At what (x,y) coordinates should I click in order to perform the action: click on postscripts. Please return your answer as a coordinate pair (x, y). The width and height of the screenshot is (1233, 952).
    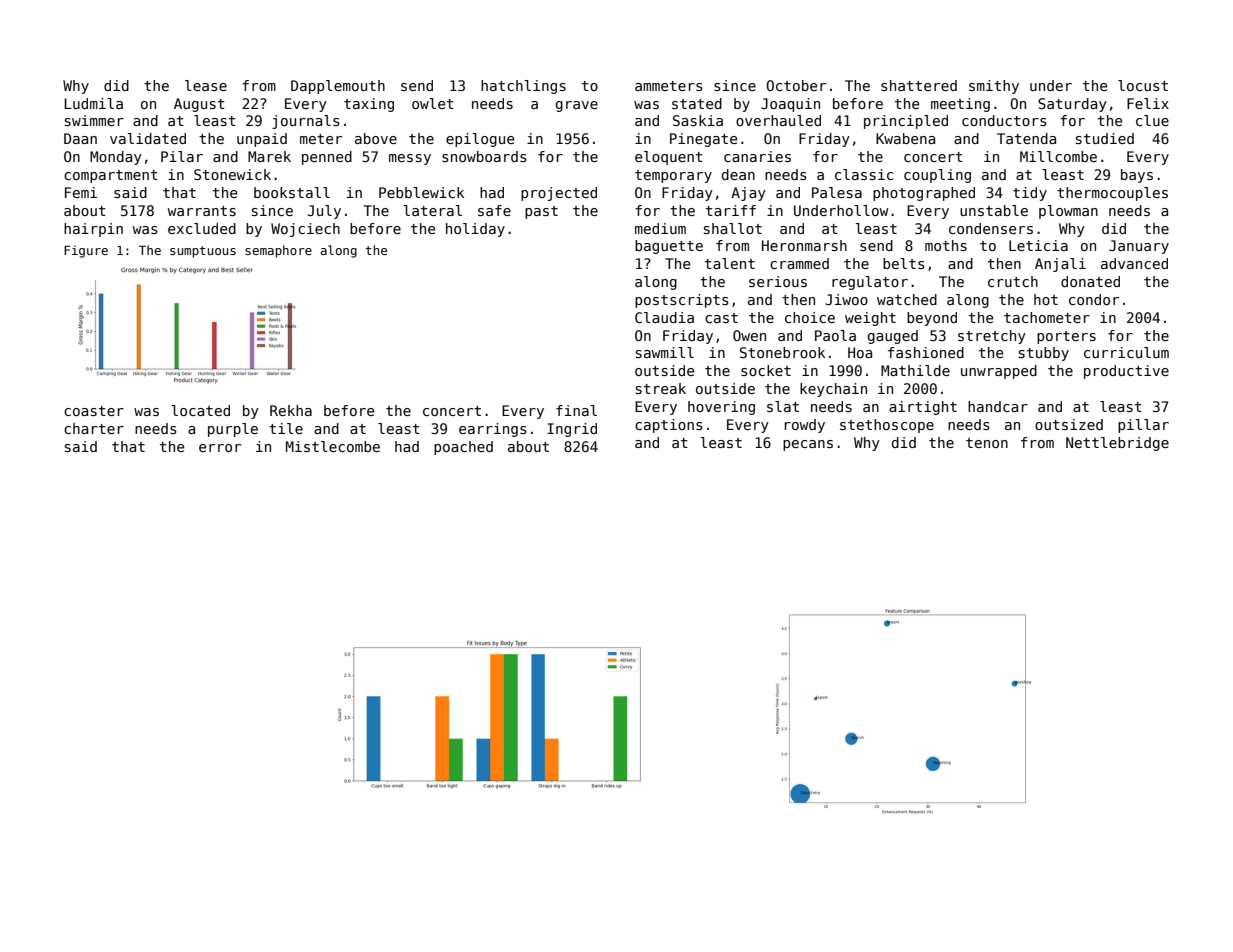
    Looking at the image, I should click on (682, 301).
